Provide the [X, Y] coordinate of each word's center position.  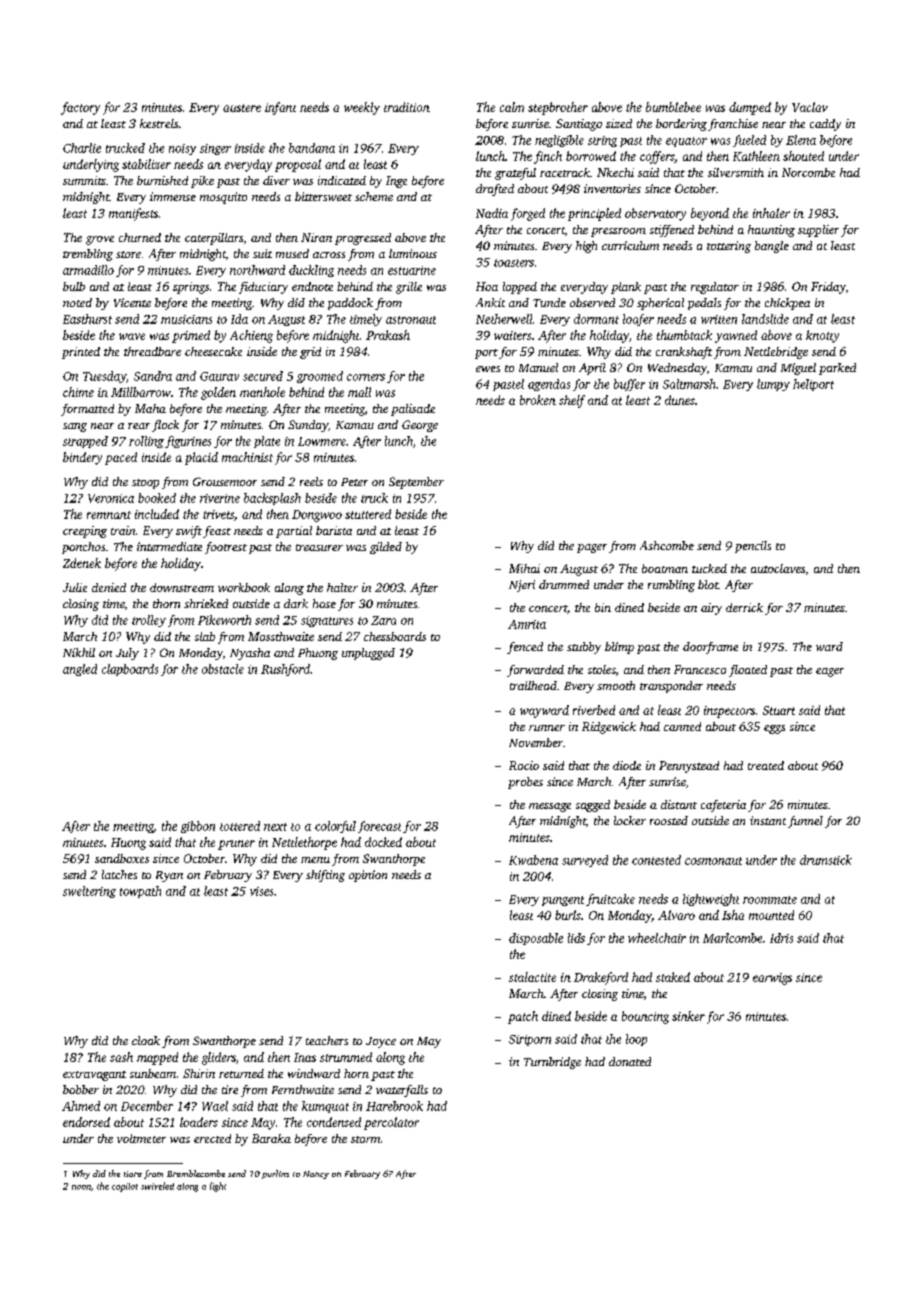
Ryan [169, 876]
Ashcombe [667, 545]
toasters [514, 263]
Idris [781, 938]
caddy [825, 125]
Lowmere [322, 441]
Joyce [381, 1042]
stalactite [532, 977]
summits [84, 180]
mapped [157, 1058]
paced [121, 458]
